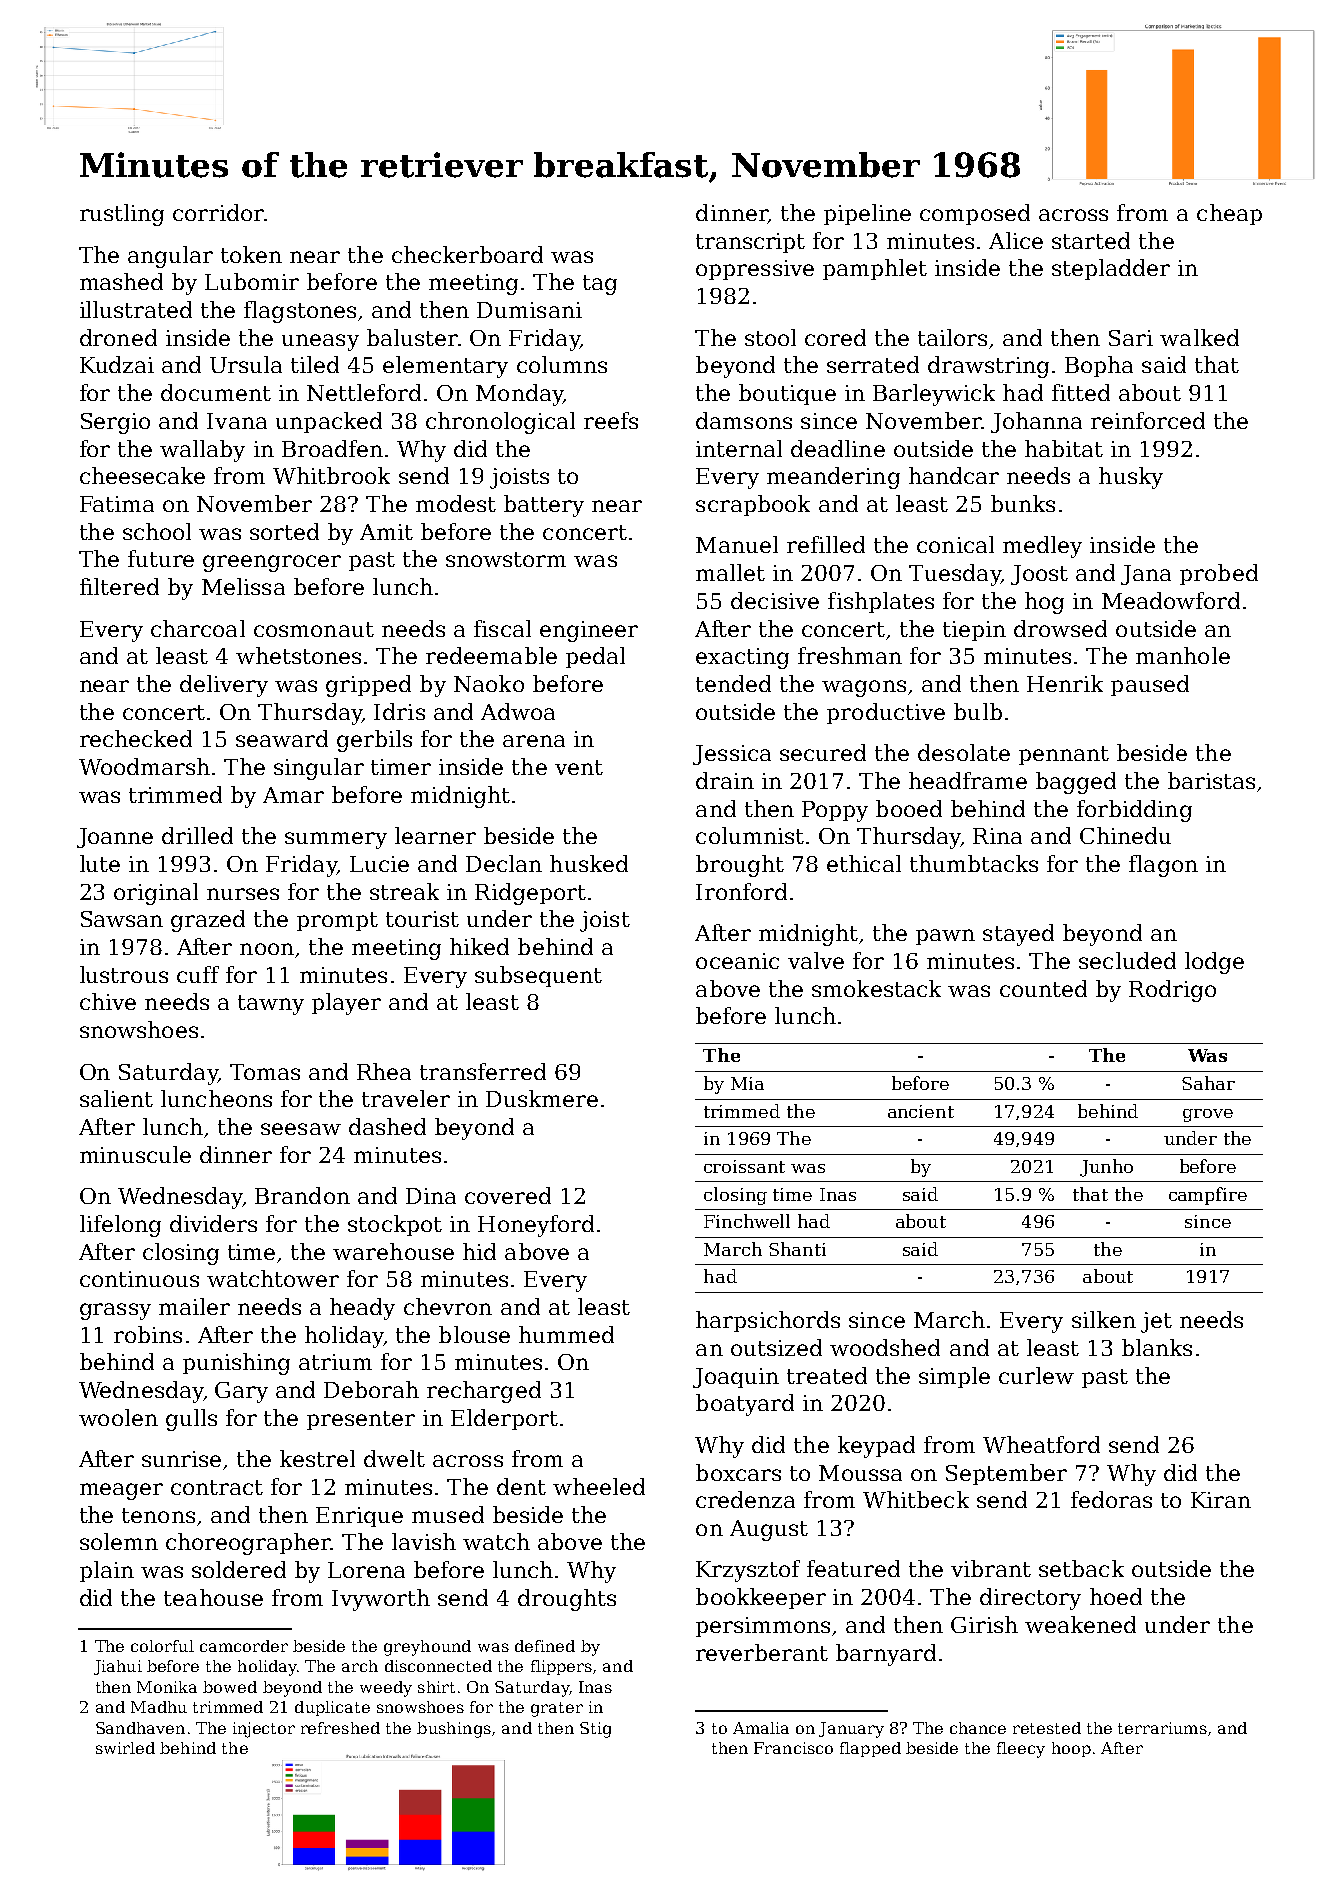 The width and height of the image is (1342, 1898). I want to click on flagon, so click(1163, 866).
